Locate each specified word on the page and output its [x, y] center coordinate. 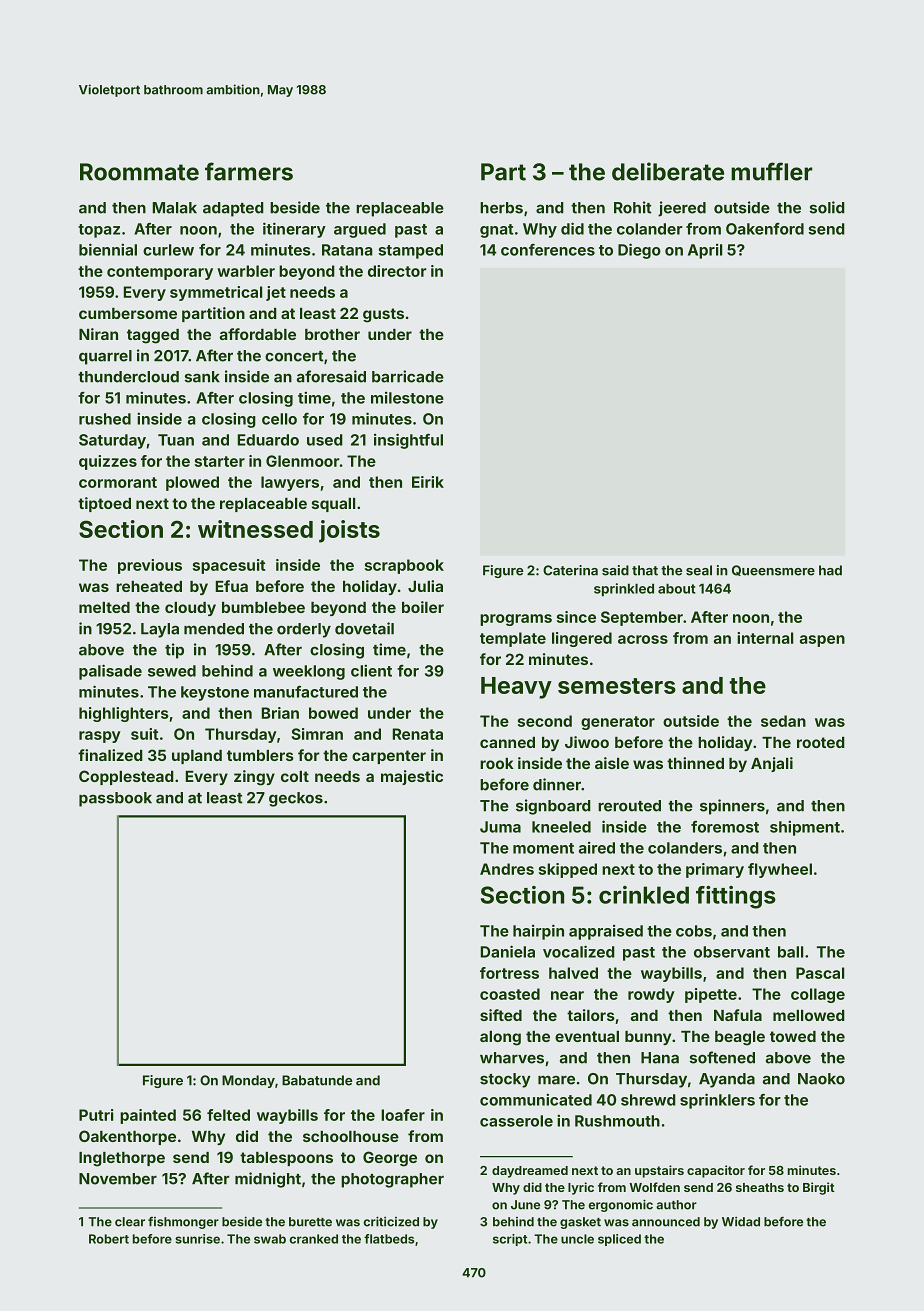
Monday [248, 1081]
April [705, 251]
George [390, 1159]
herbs [501, 208]
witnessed [255, 529]
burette [310, 1222]
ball [790, 952]
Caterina [570, 570]
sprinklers [717, 1101]
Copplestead [126, 777]
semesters [617, 686]
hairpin [538, 932]
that [645, 570]
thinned [695, 763]
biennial [108, 249]
